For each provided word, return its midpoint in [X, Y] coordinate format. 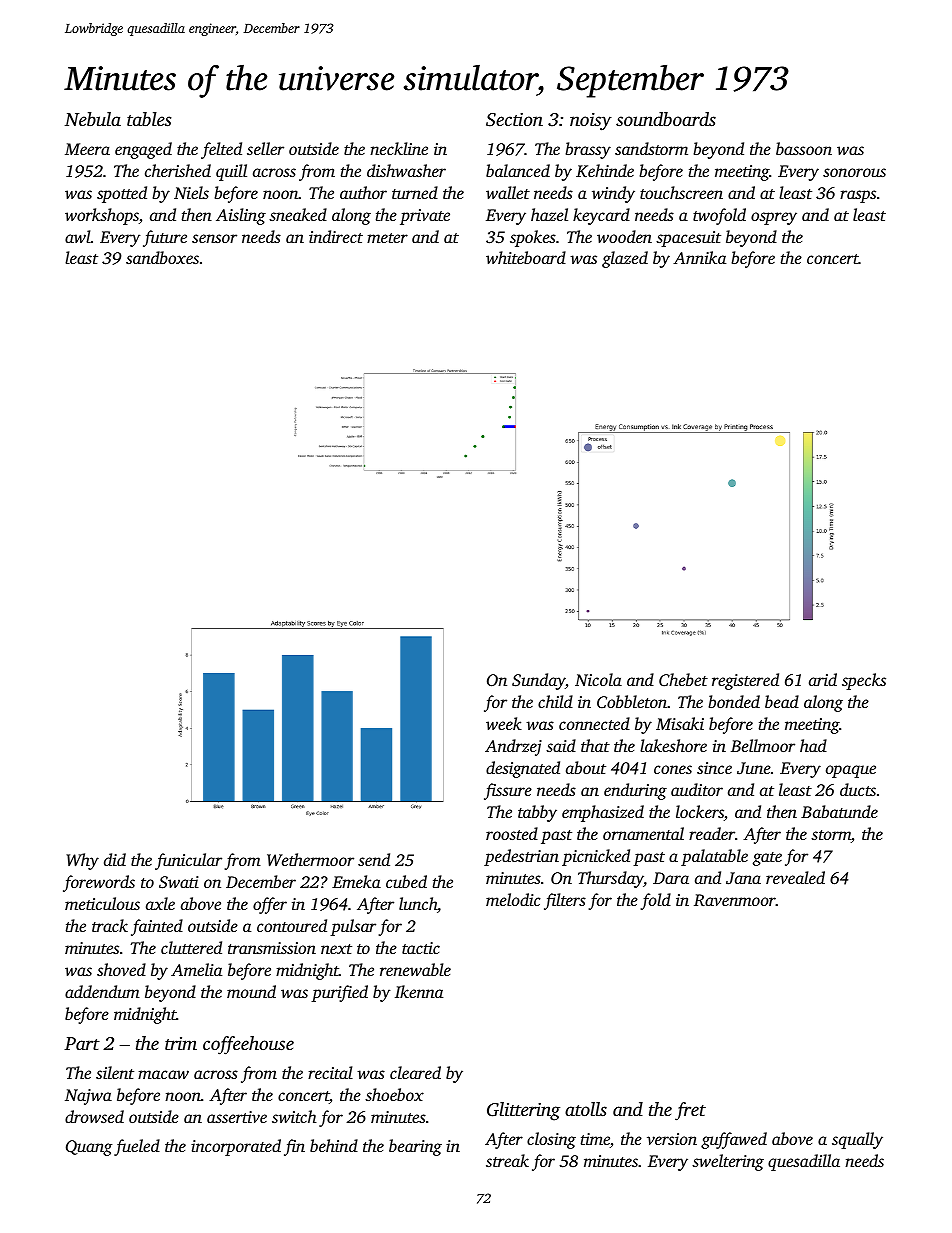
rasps [858, 196]
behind [334, 1145]
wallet [508, 192]
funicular [188, 861]
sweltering [728, 1162]
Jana [743, 878]
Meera [87, 149]
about [586, 767]
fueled [137, 1147]
